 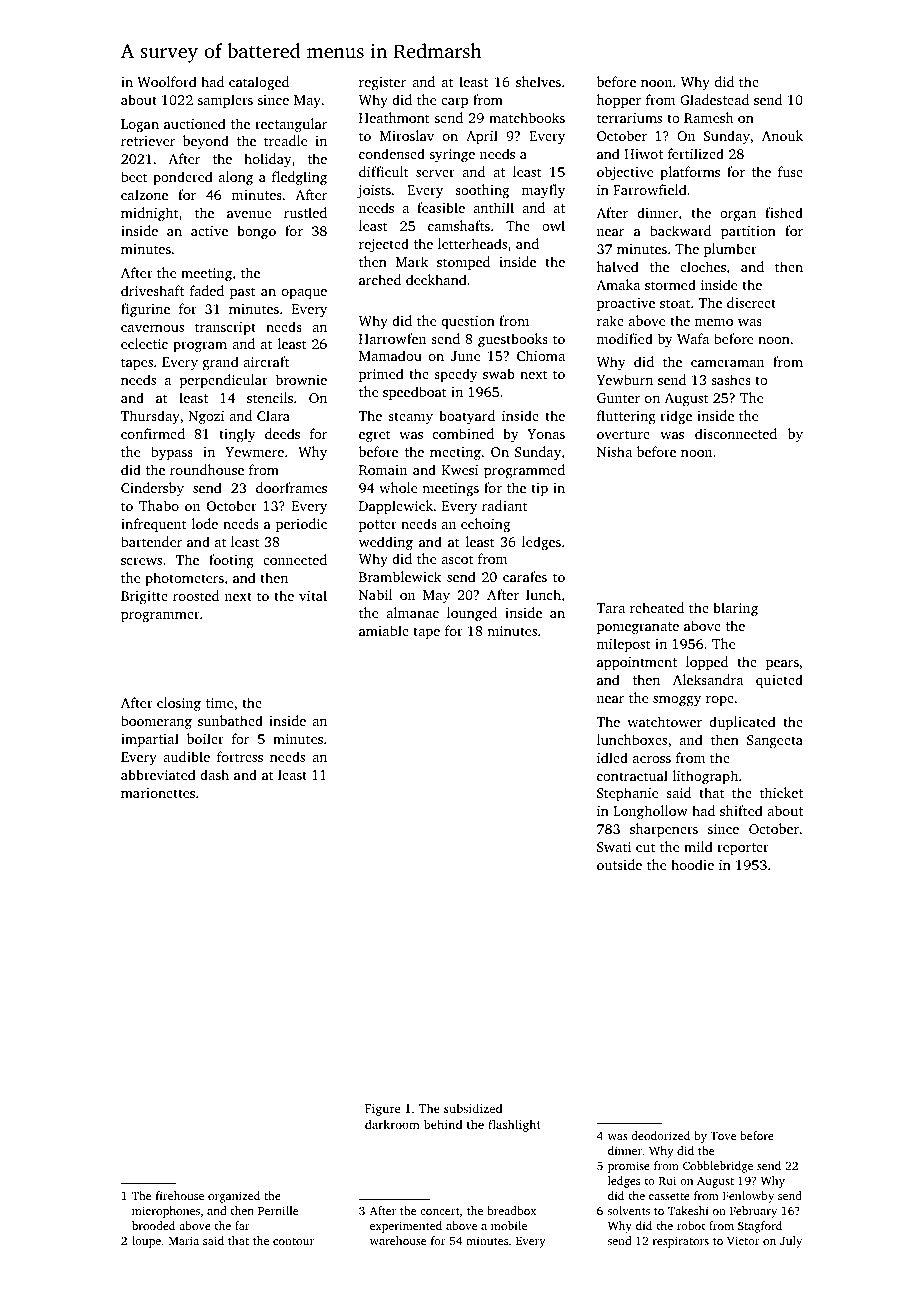 I want to click on Maria, so click(x=184, y=1240).
